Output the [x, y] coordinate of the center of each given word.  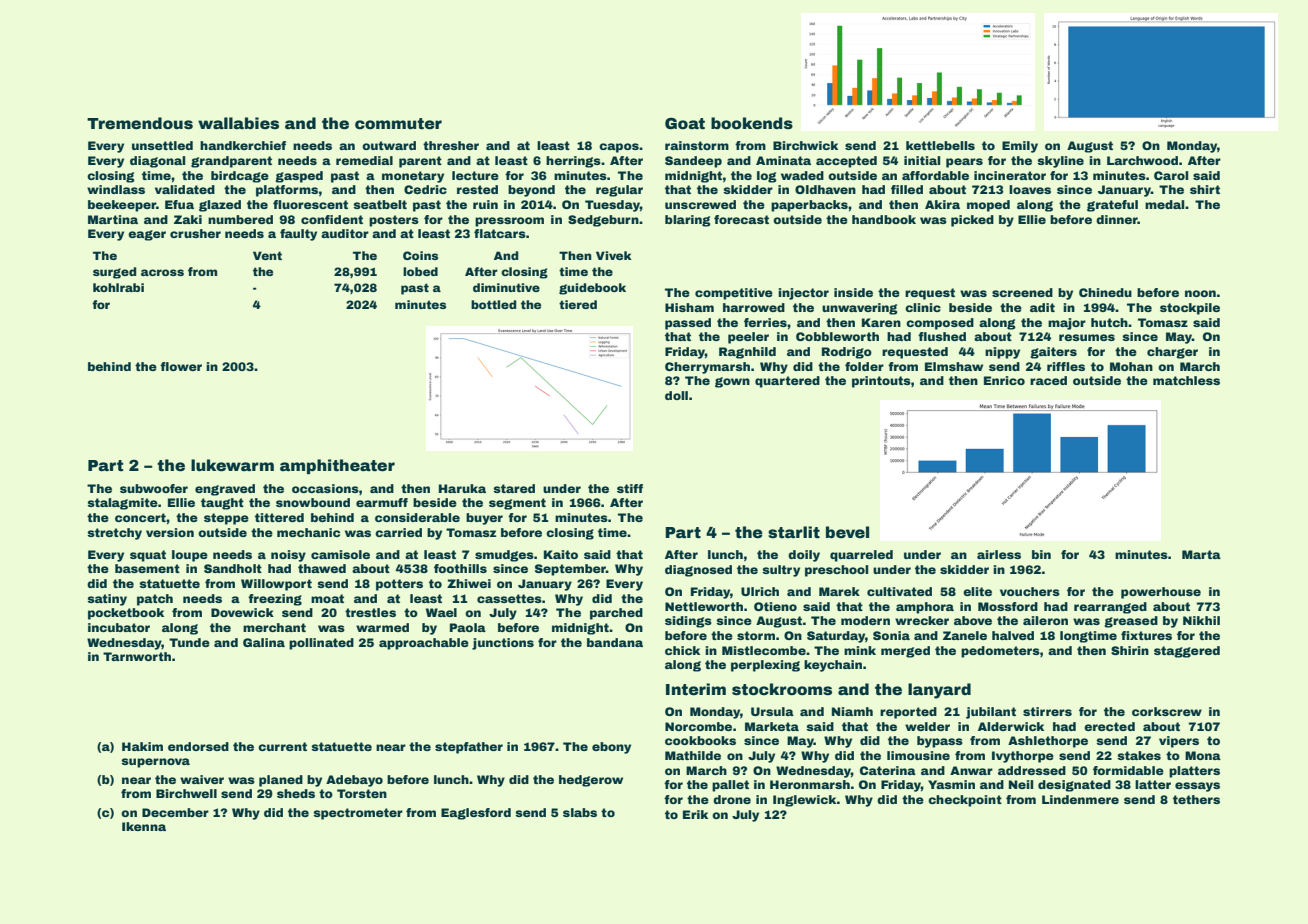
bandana [615, 642]
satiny [107, 600]
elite [977, 591]
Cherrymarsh [707, 368]
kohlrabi [118, 287]
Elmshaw [954, 366]
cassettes [509, 598]
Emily [1020, 147]
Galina [264, 642]
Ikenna [144, 826]
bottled [493, 304]
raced [1048, 380]
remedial [364, 160]
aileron [1045, 620]
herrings [573, 162]
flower [181, 366]
